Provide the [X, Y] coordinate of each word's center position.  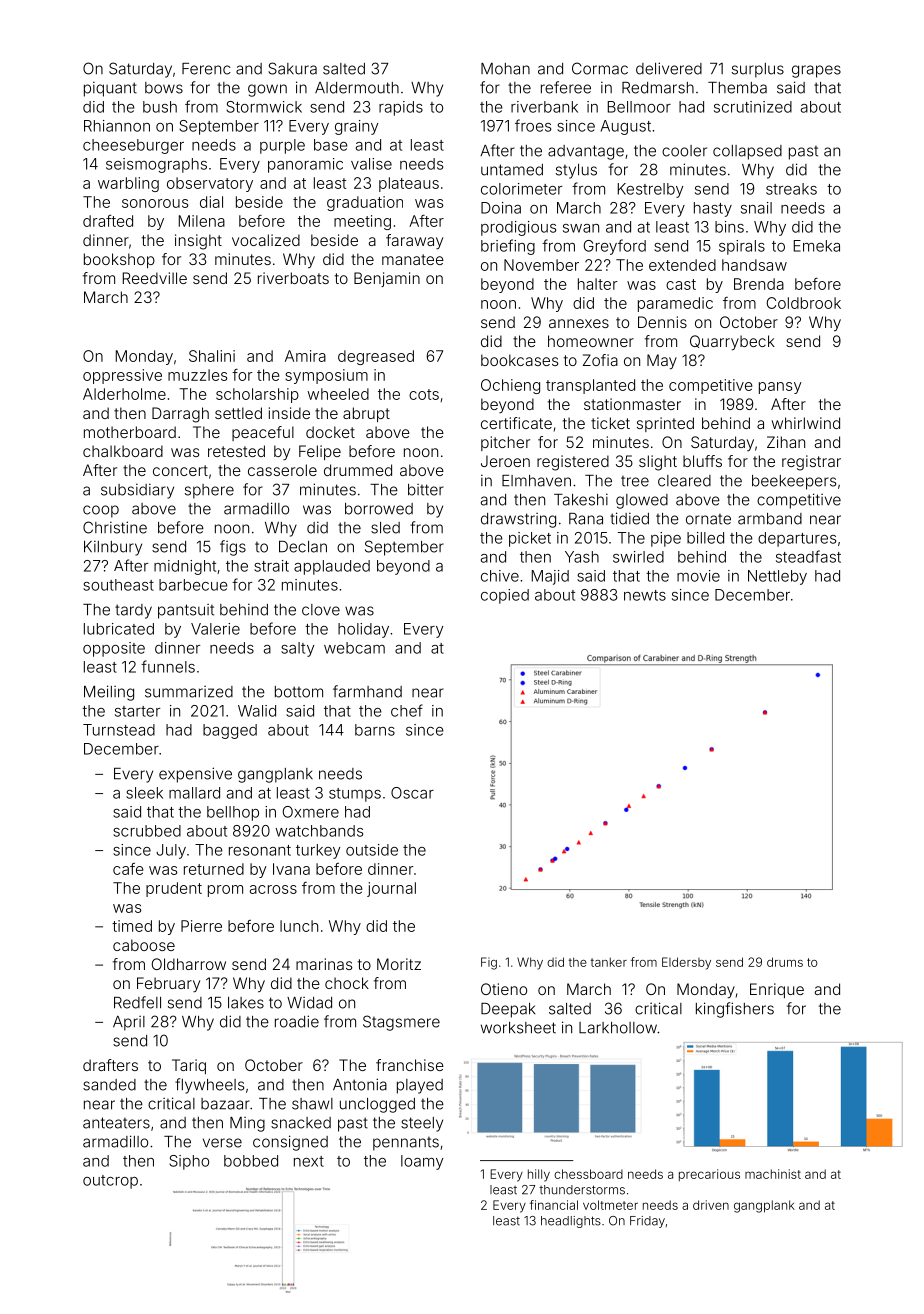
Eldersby [686, 963]
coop [101, 511]
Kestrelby [650, 190]
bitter [426, 490]
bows [164, 88]
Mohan [505, 69]
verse [222, 1143]
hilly [539, 1175]
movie [698, 576]
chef [407, 710]
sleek [144, 793]
